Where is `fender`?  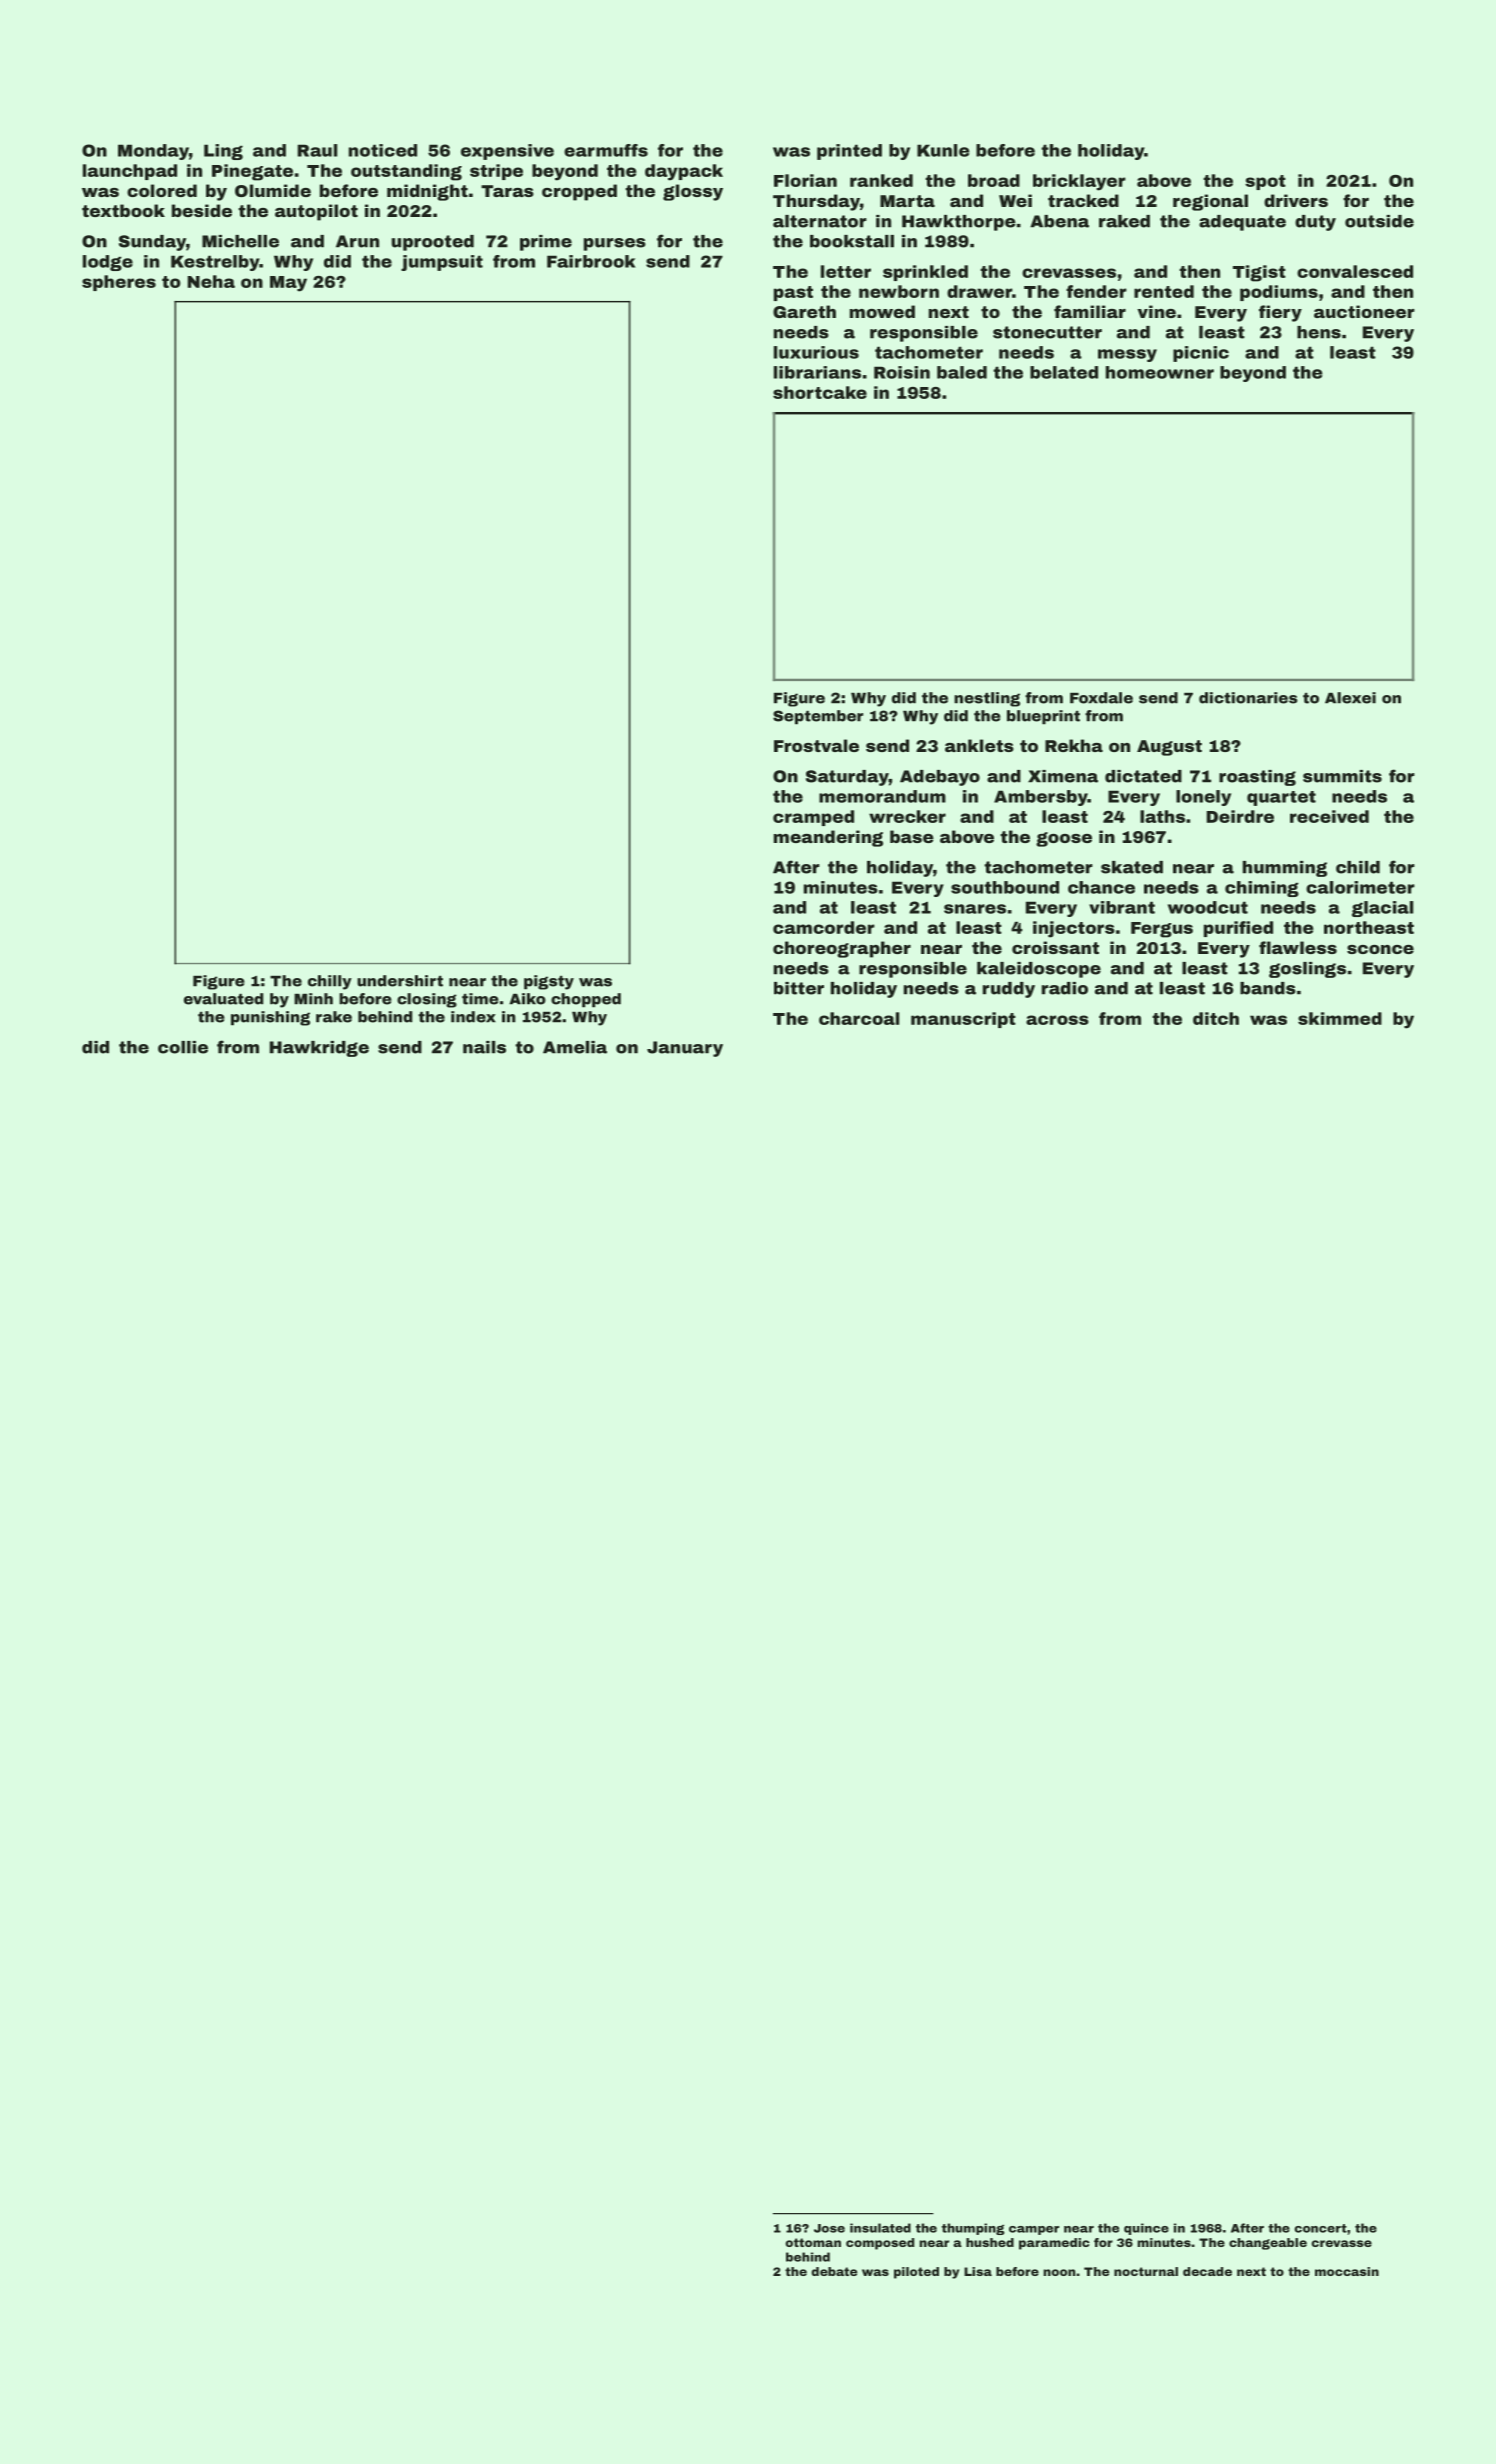
fender is located at coordinates (1096, 291).
